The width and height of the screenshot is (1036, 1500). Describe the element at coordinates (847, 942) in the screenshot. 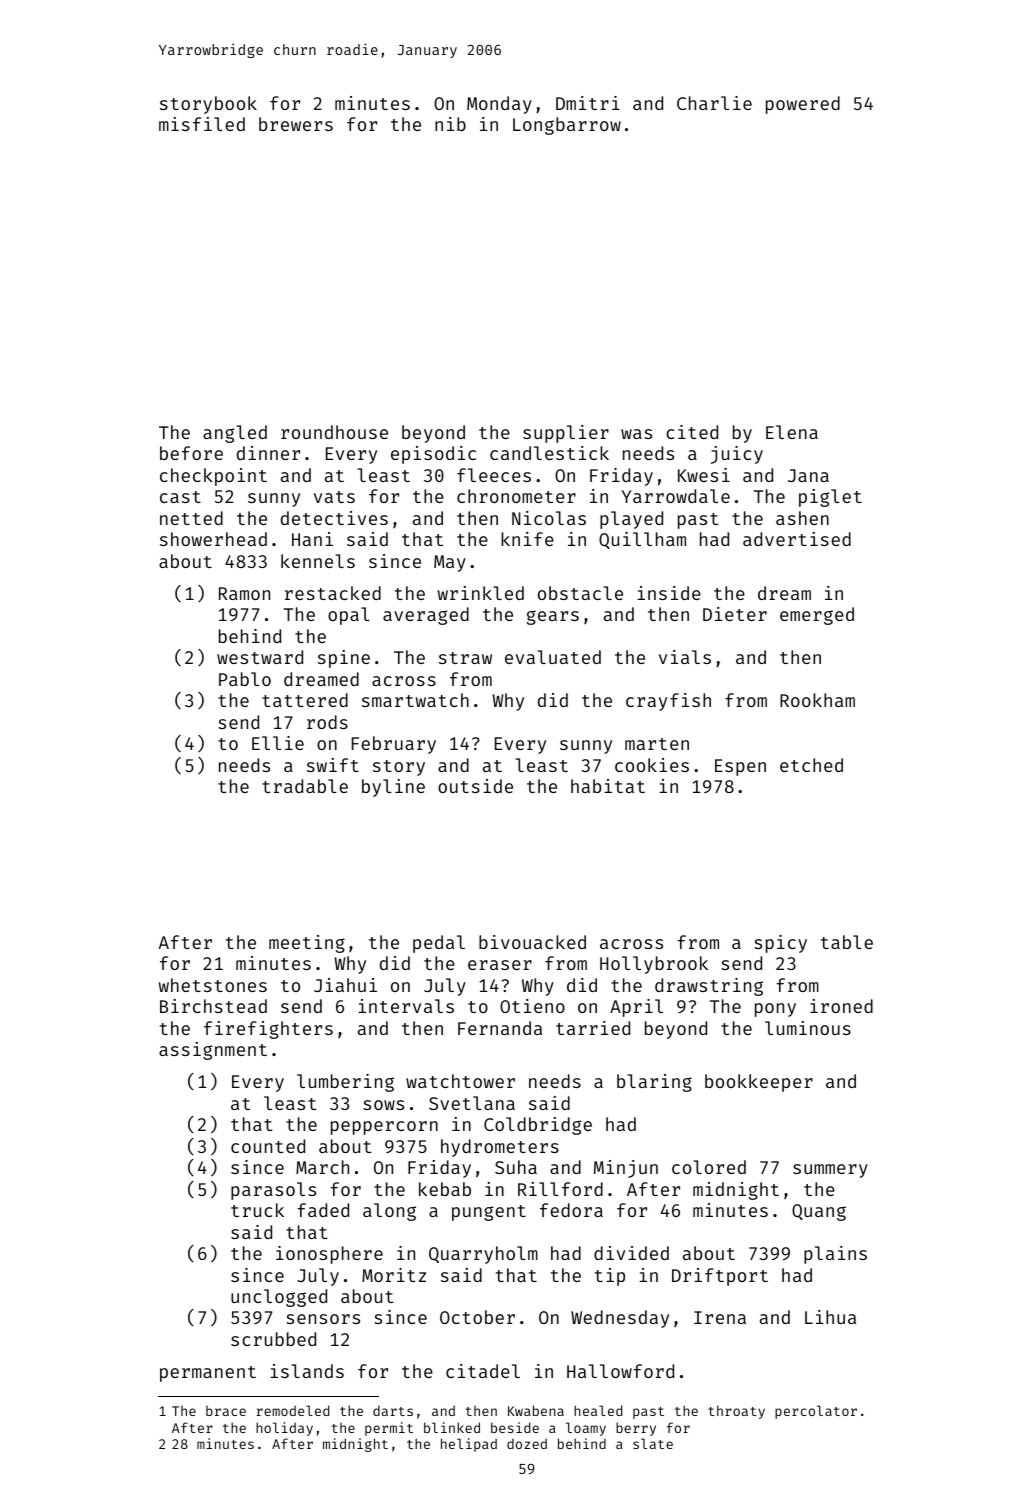

I see `table` at that location.
